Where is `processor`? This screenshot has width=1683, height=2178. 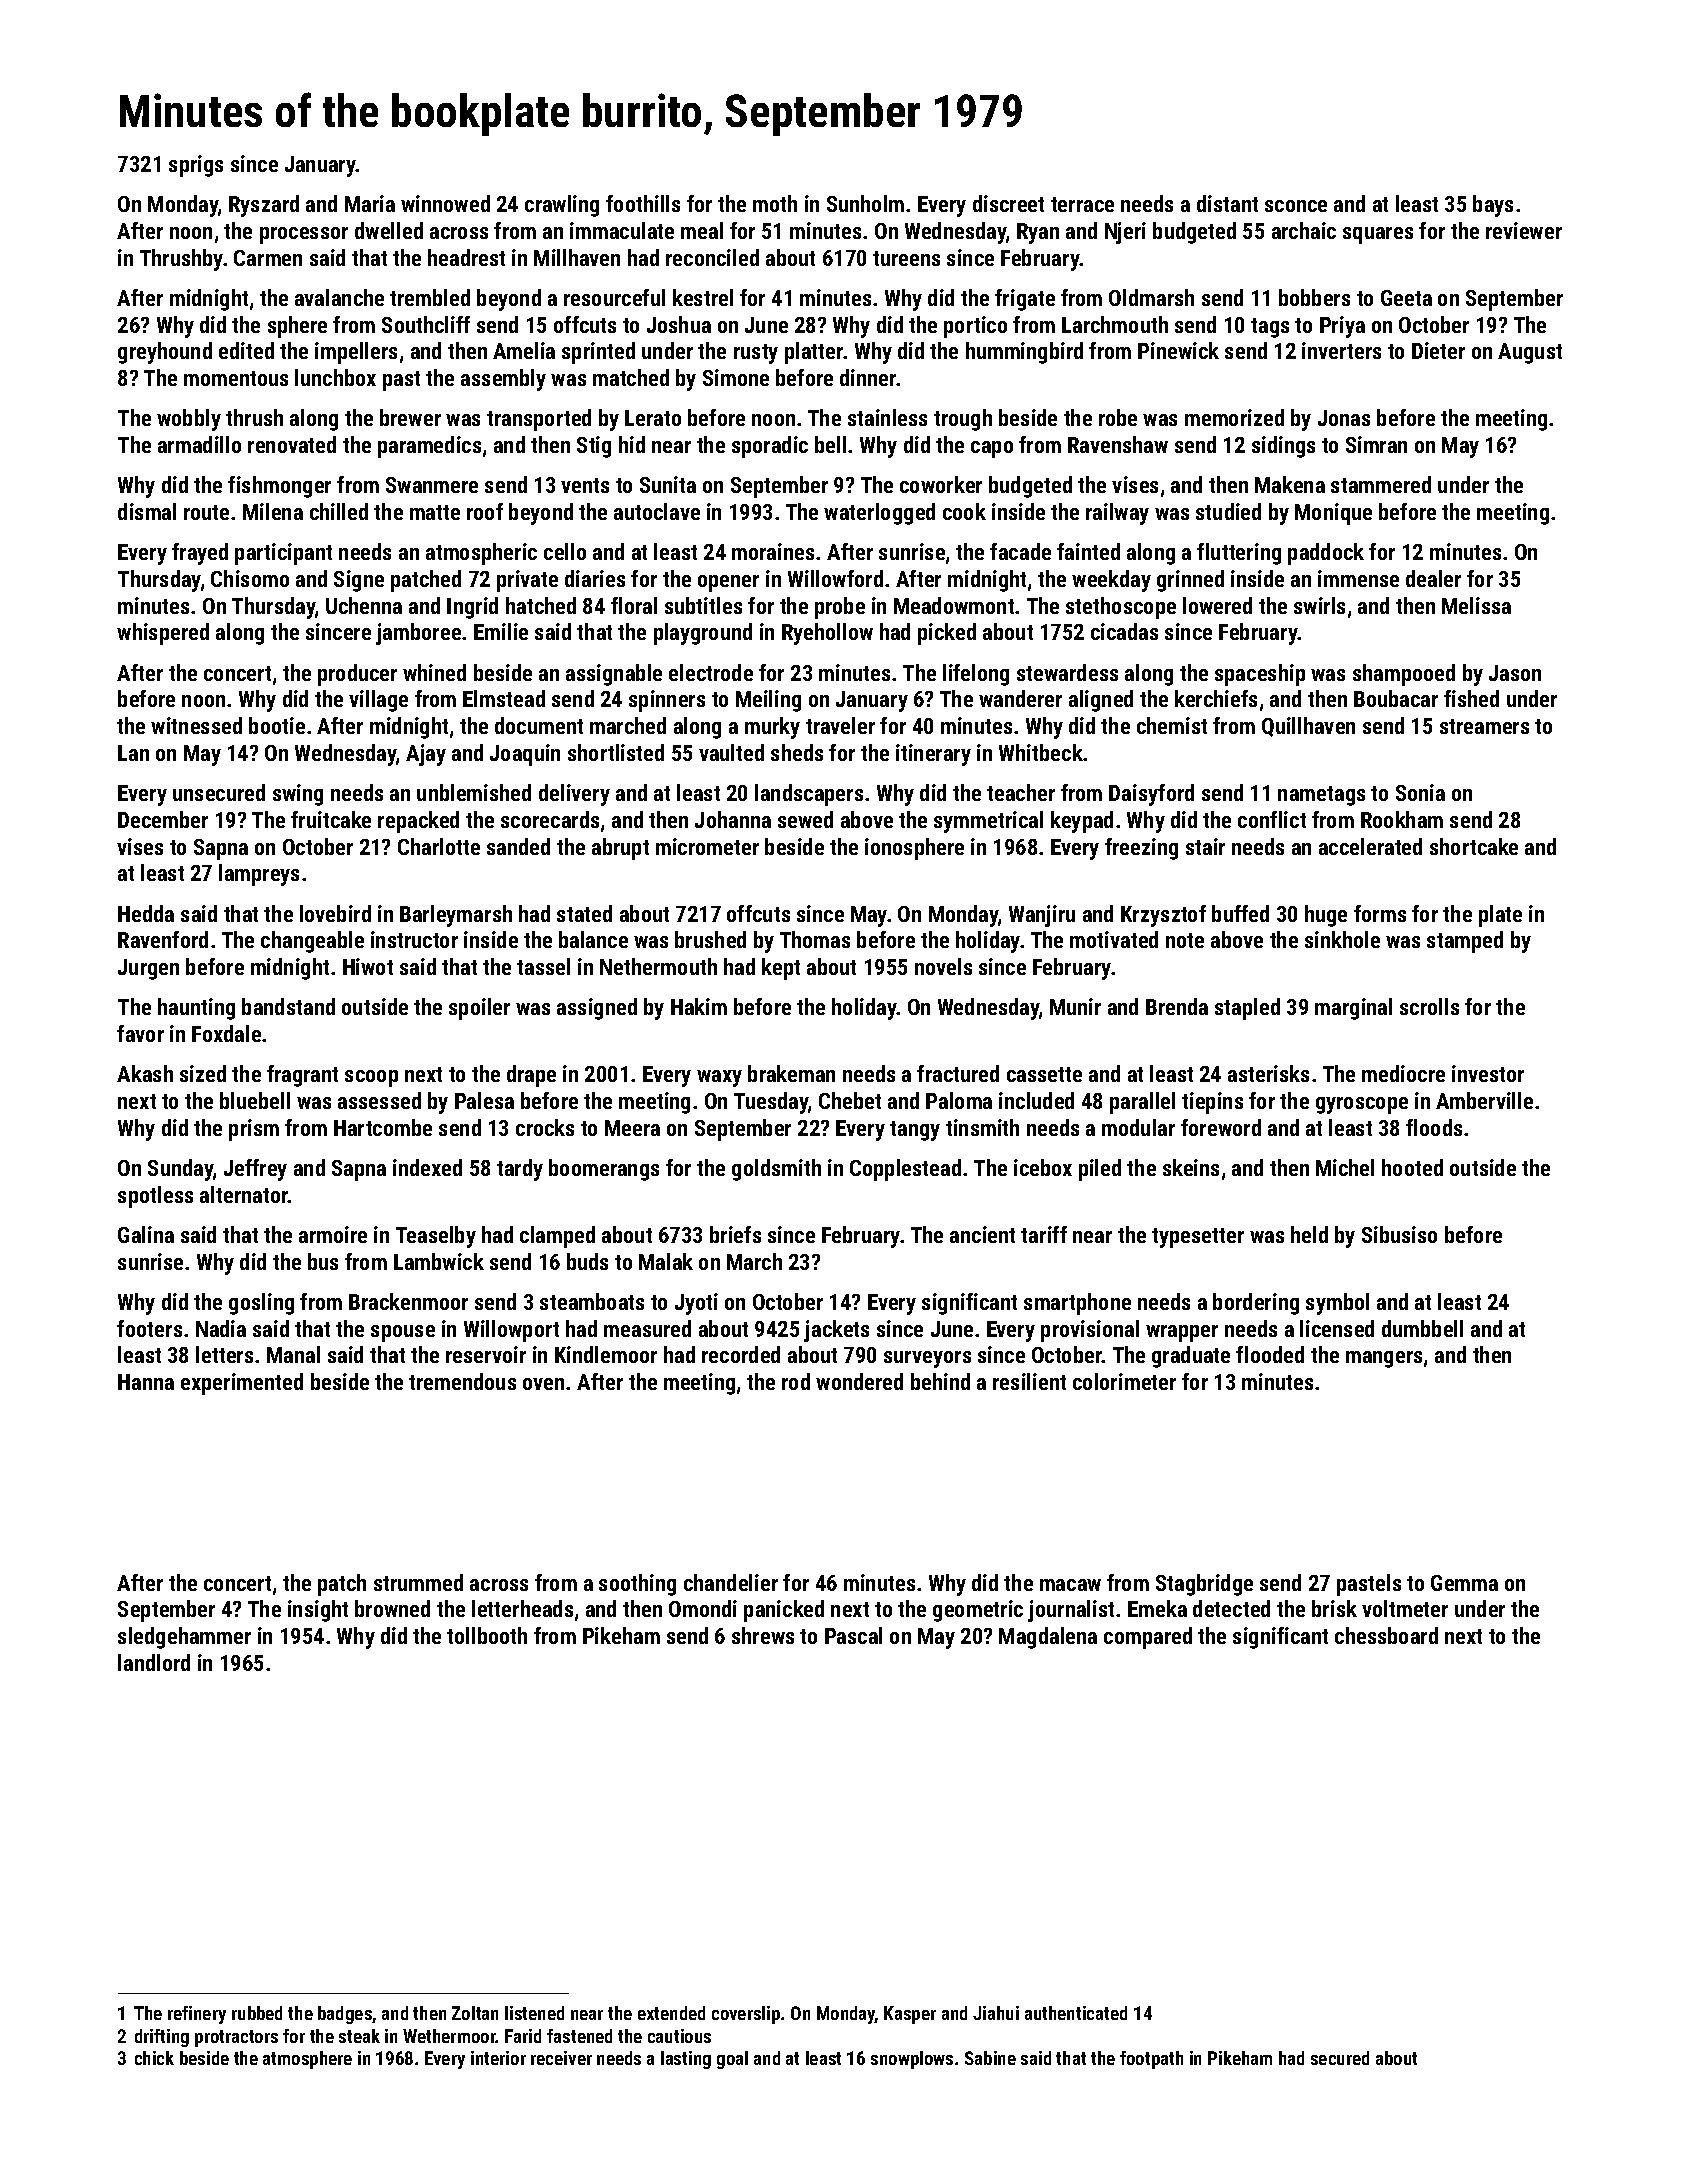 processor is located at coordinates (304, 235).
